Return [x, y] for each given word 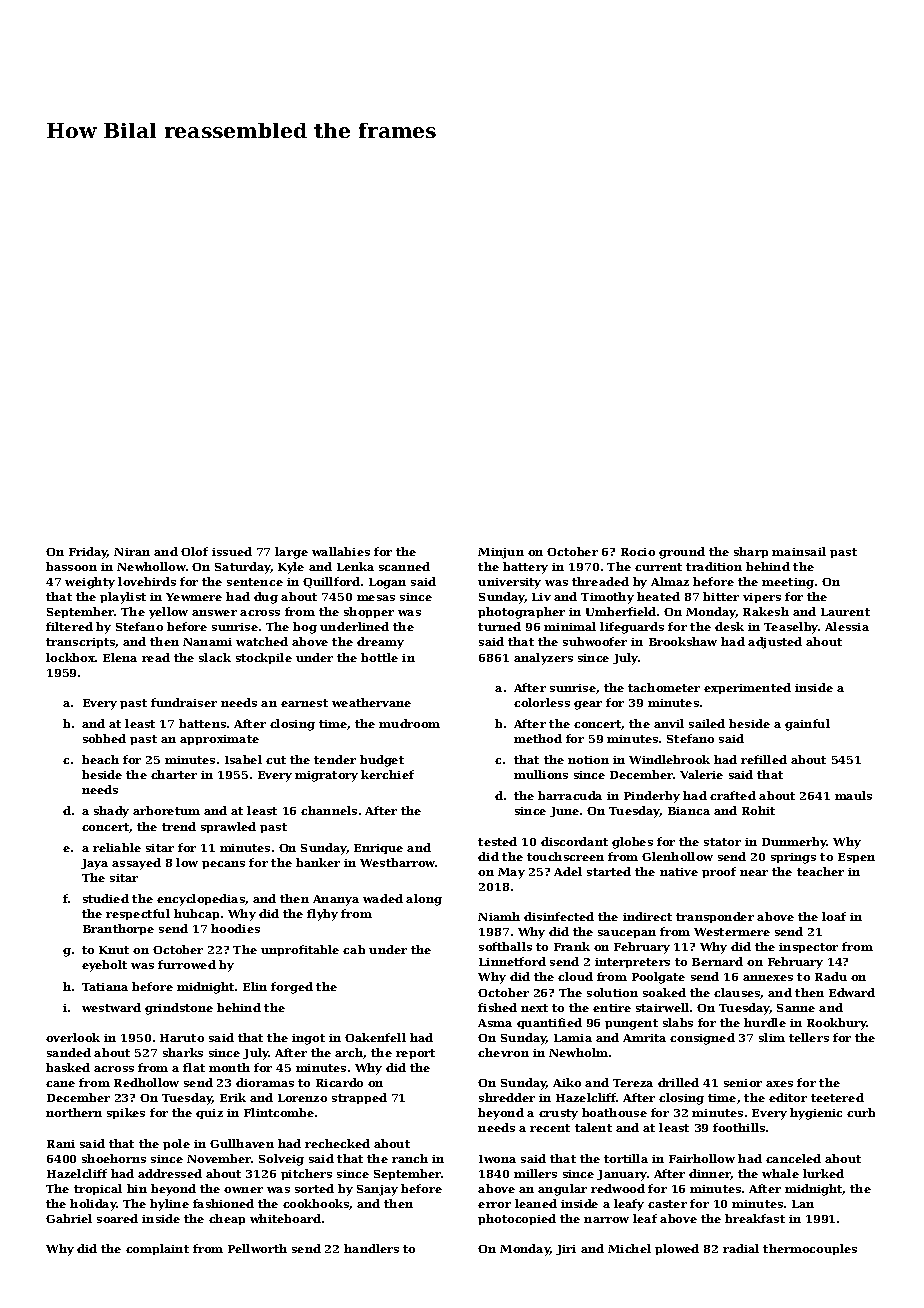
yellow [168, 613]
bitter [721, 596]
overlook [73, 1037]
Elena [120, 657]
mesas [376, 598]
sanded [69, 1052]
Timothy [607, 598]
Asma [495, 1023]
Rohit [758, 810]
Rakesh [766, 611]
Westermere [732, 932]
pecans [223, 865]
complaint [157, 1249]
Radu [831, 976]
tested [497, 841]
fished [497, 1007]
